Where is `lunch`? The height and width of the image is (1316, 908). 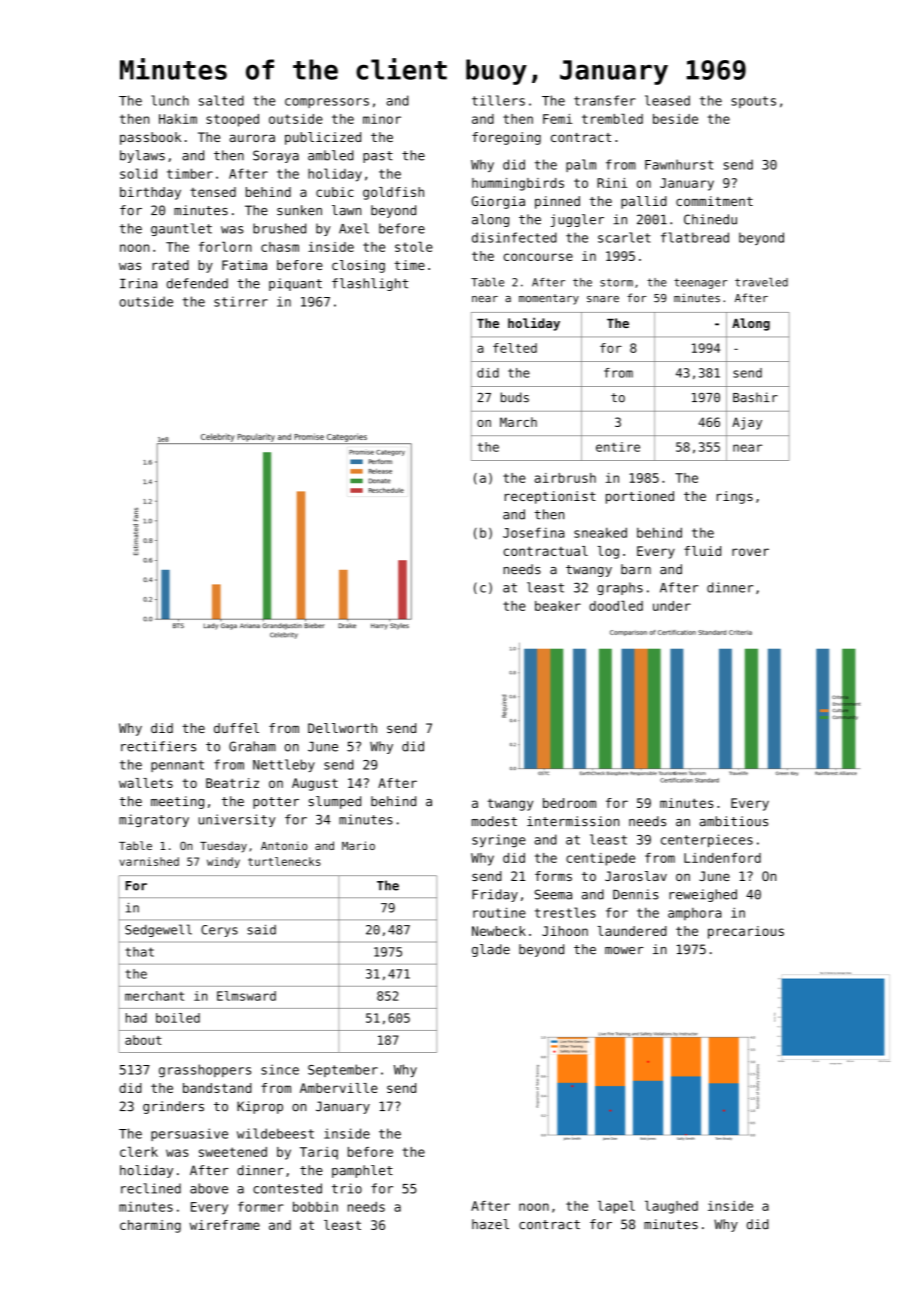 lunch is located at coordinates (170, 100).
